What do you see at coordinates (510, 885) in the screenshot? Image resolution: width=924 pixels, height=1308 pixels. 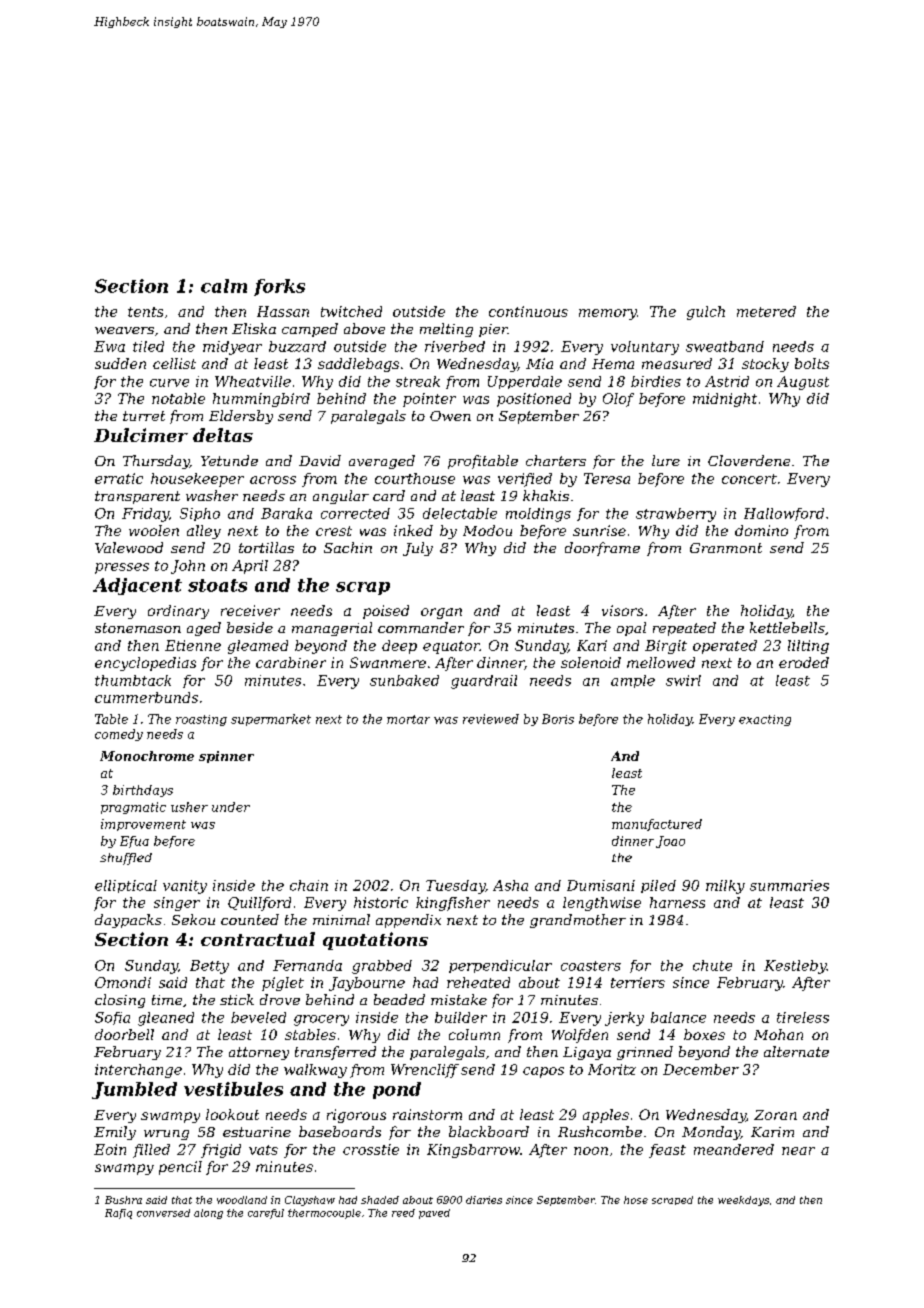 I see `Asha` at bounding box center [510, 885].
